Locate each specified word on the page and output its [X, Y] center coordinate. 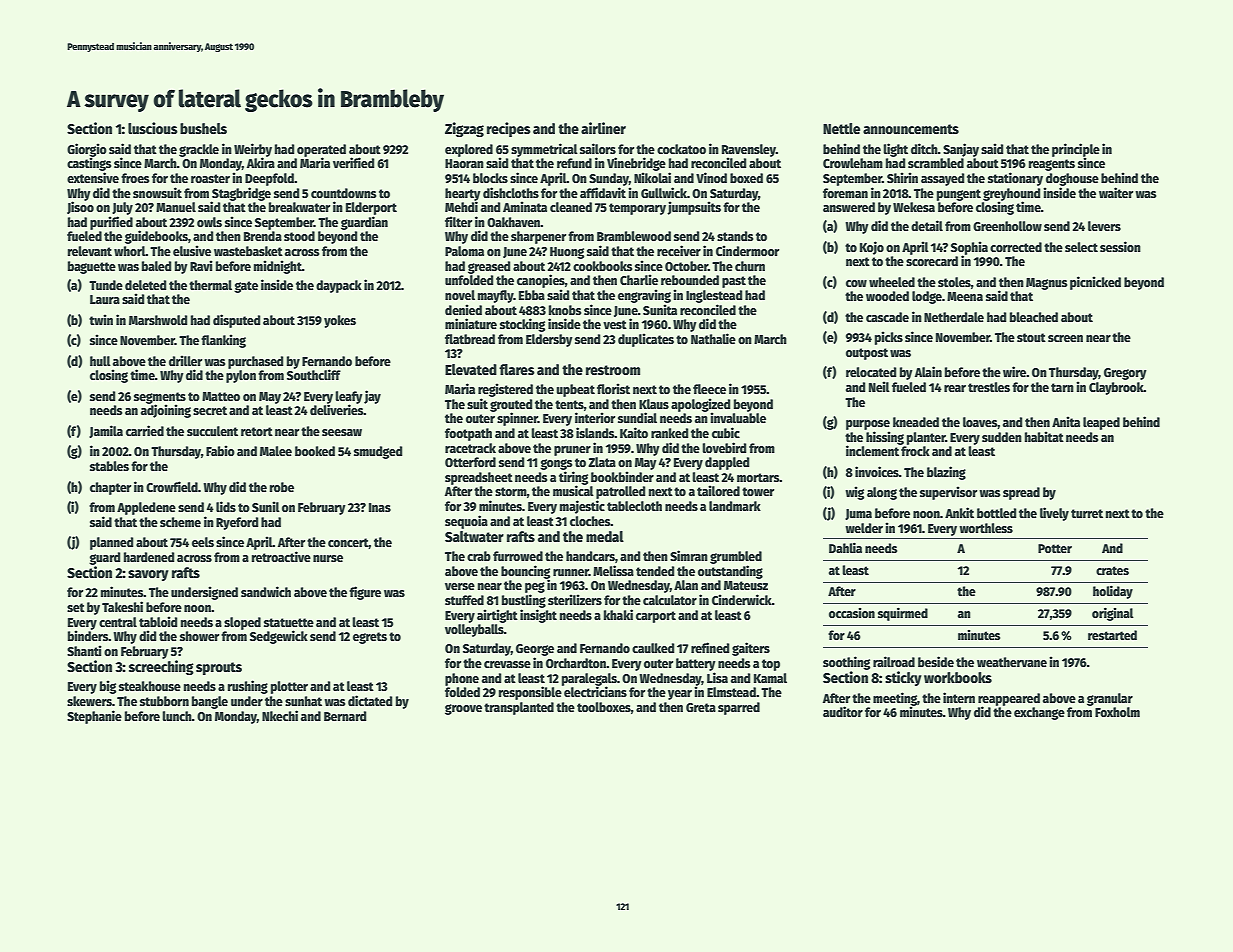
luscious [153, 128]
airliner [603, 128]
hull [100, 361]
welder [864, 528]
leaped [1101, 423]
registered [505, 390]
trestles [989, 387]
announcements [911, 129]
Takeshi [122, 606]
